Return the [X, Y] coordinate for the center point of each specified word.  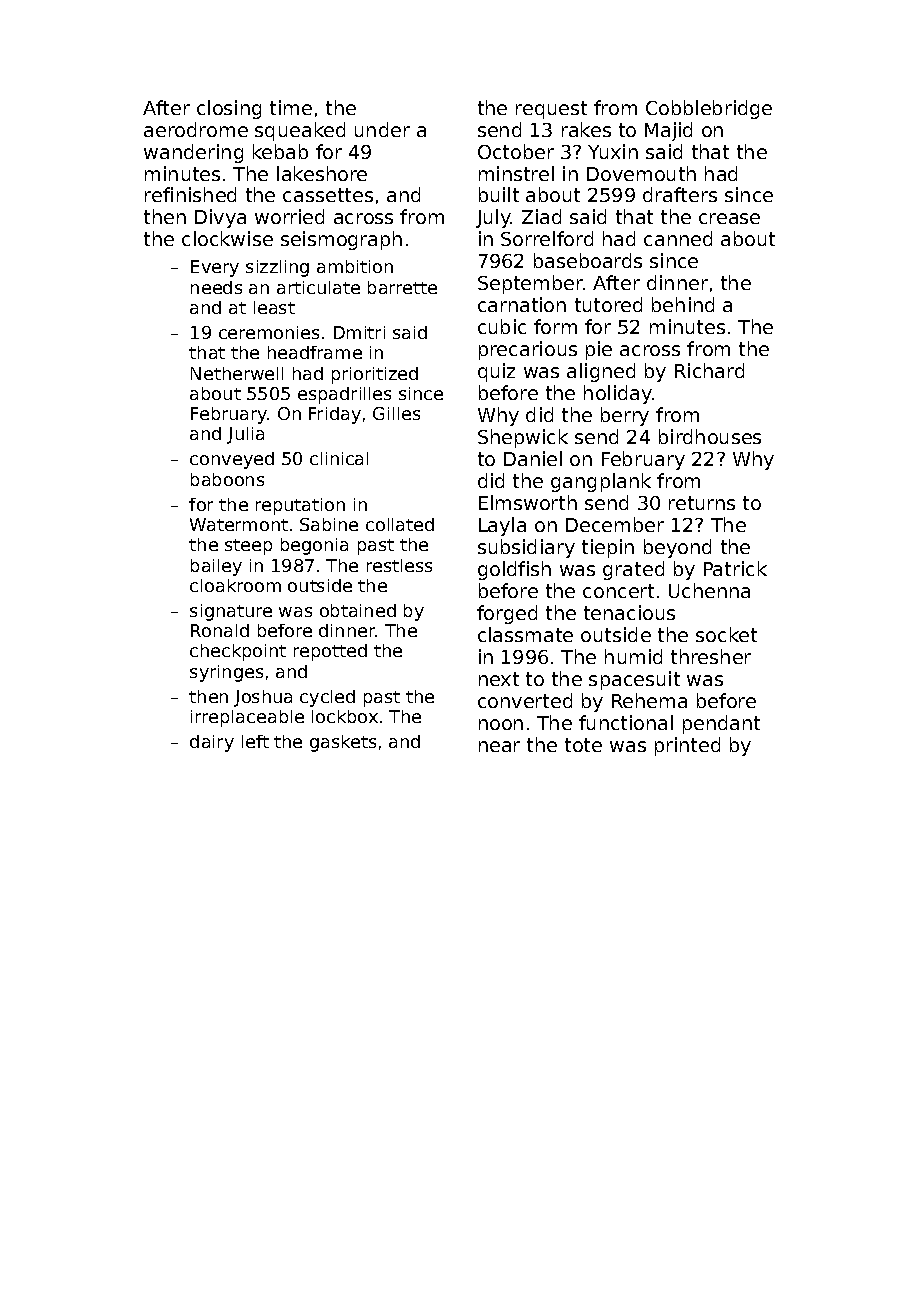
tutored [608, 304]
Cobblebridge [709, 109]
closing [229, 109]
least [274, 307]
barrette [402, 287]
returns [702, 503]
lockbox [345, 716]
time [291, 107]
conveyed [232, 460]
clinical [339, 458]
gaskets [343, 743]
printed [687, 746]
